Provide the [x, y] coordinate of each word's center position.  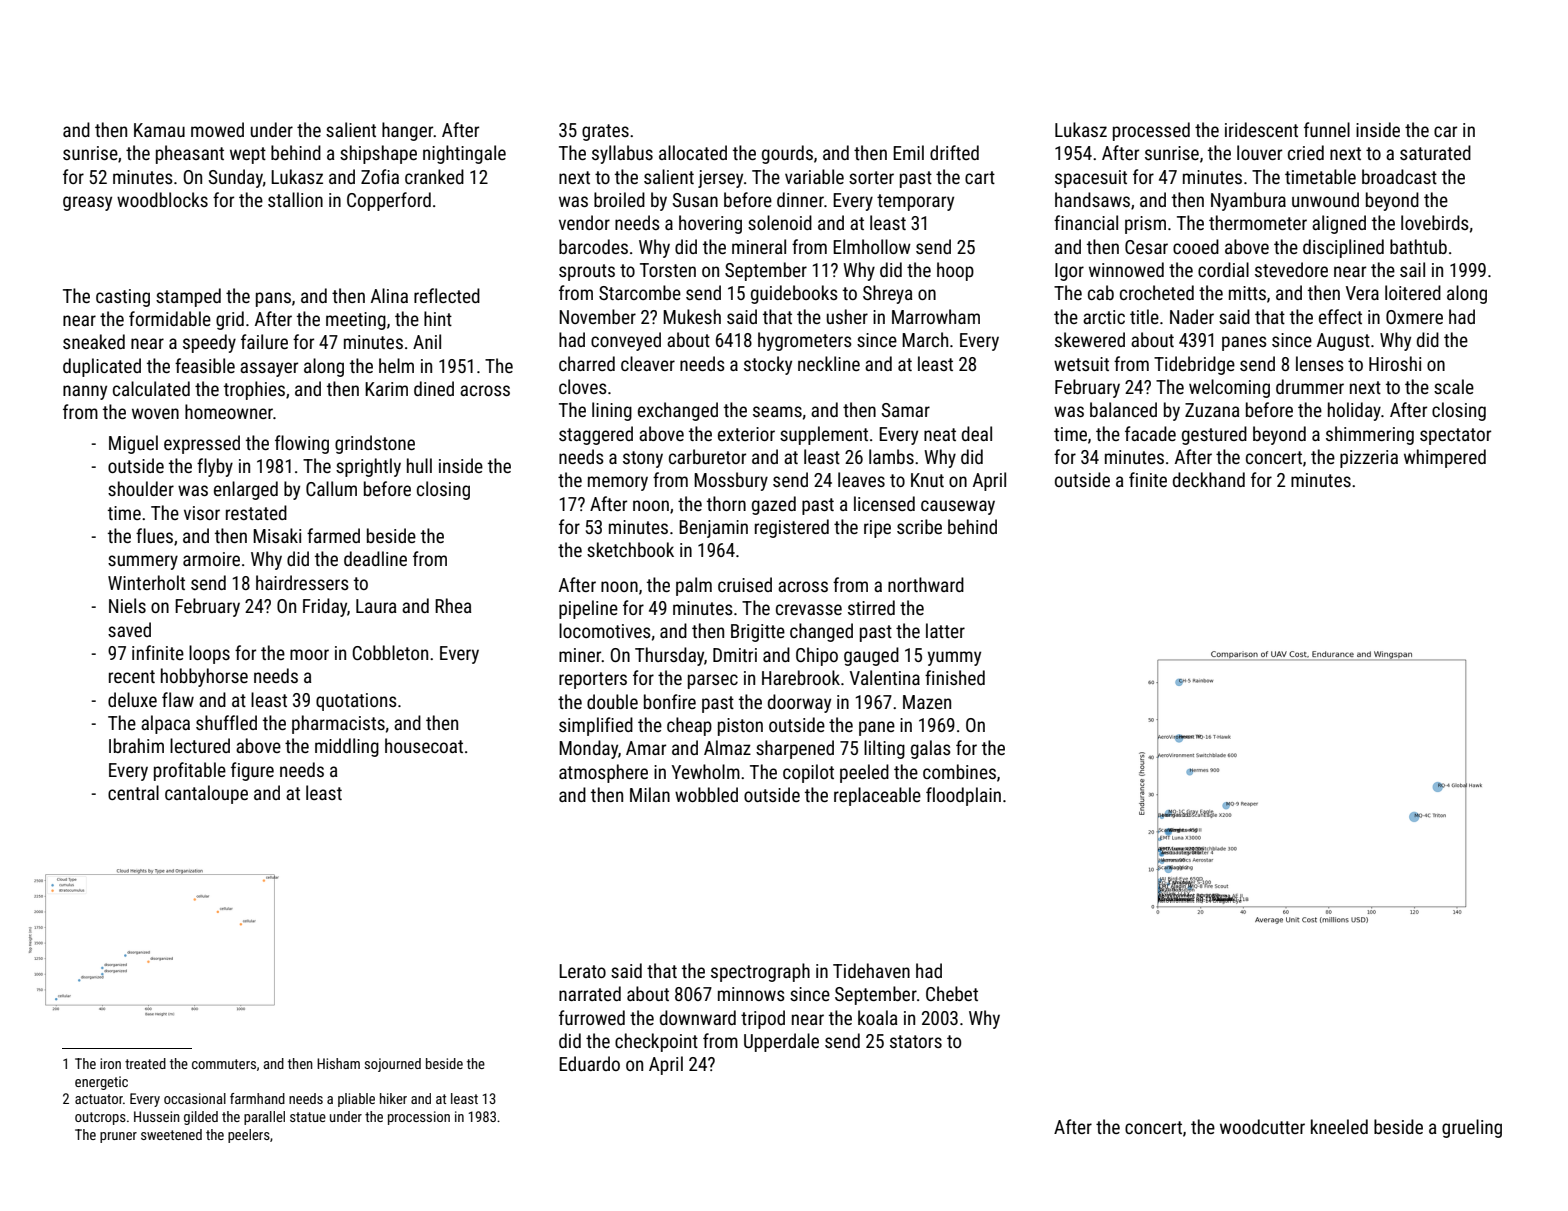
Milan [650, 794]
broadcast [1399, 176]
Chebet [952, 993]
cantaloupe [206, 794]
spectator [1455, 436]
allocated [693, 152]
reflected [447, 295]
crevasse [809, 609]
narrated [590, 993]
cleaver [648, 363]
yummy [954, 658]
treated [145, 1063]
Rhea [453, 605]
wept [248, 155]
